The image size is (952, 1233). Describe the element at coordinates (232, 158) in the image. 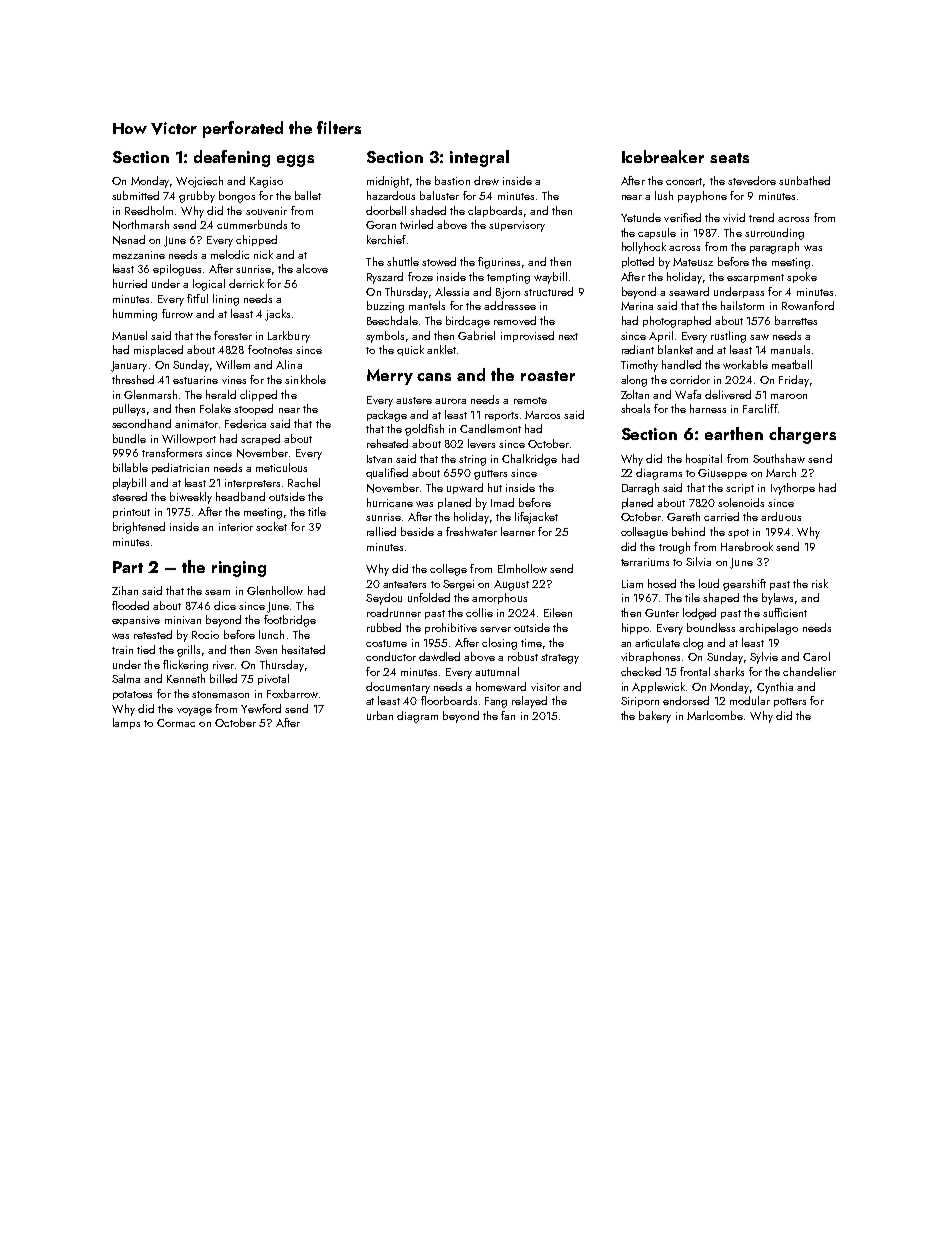

I see `deafening` at that location.
